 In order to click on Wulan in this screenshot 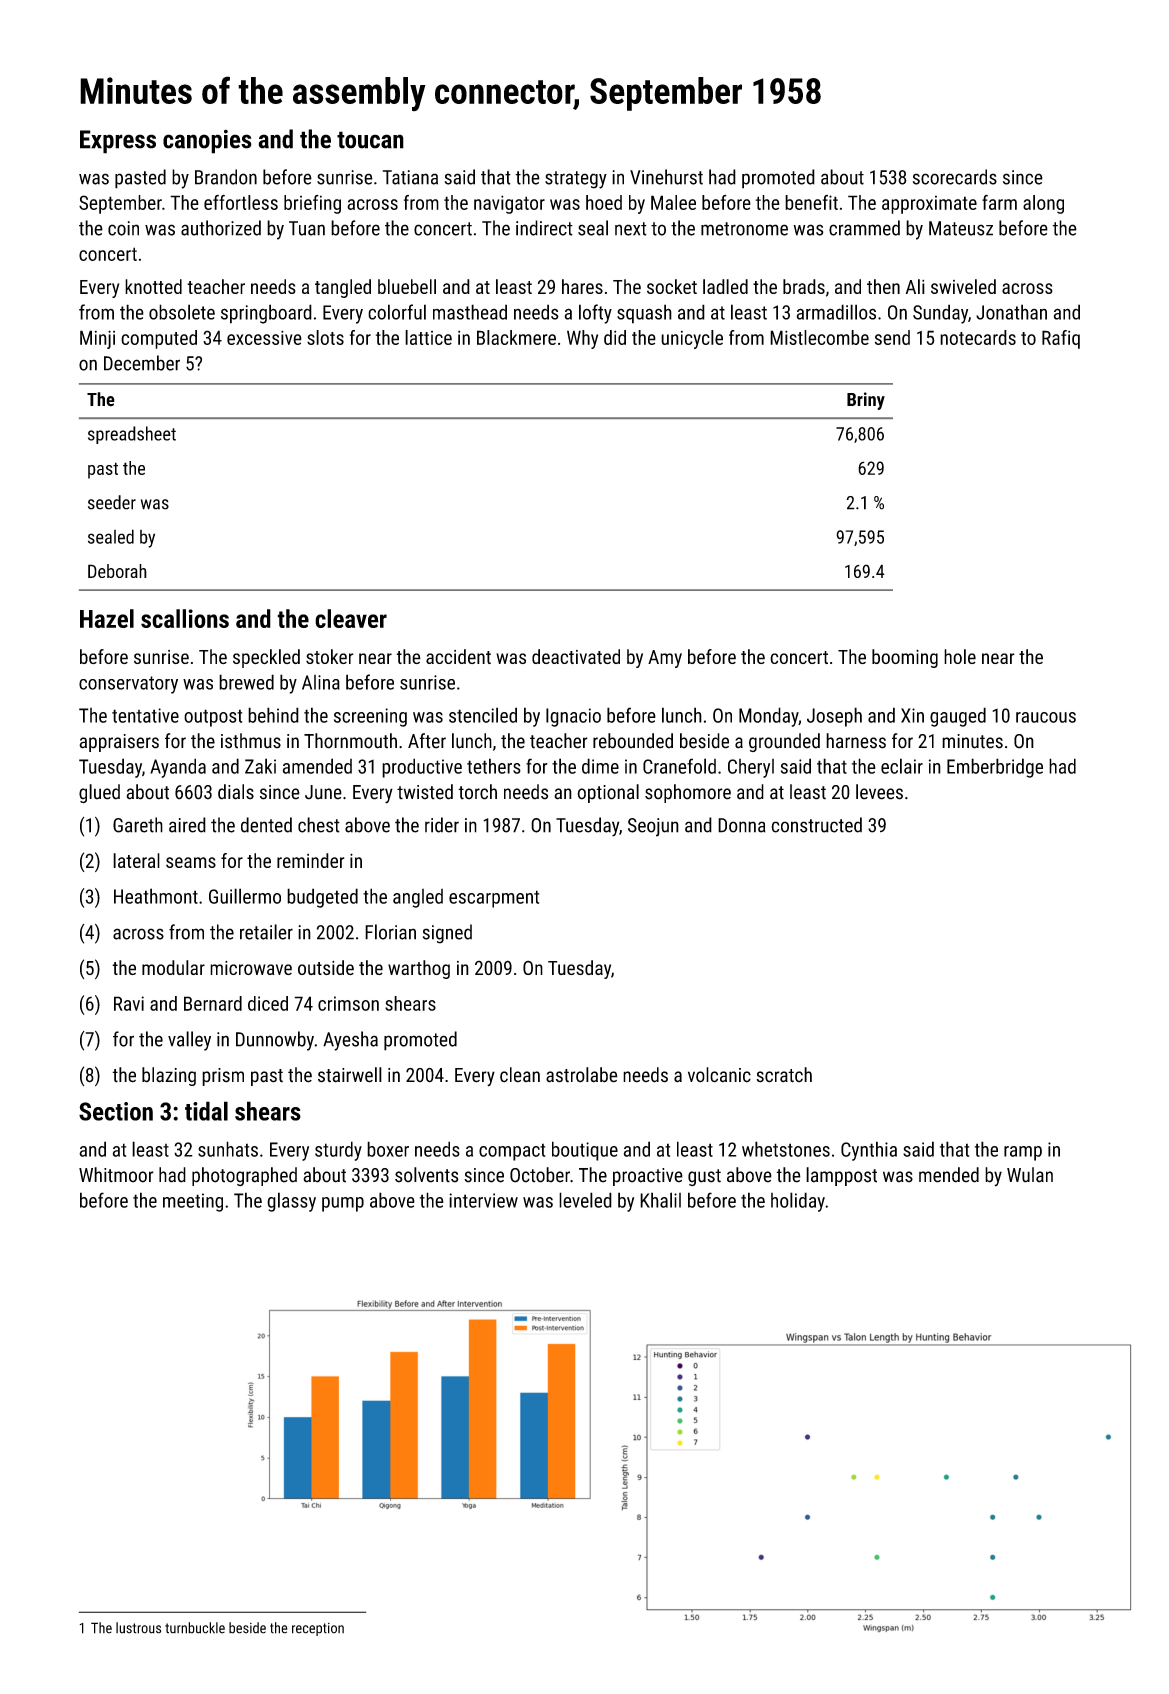, I will do `click(1030, 1175)`.
